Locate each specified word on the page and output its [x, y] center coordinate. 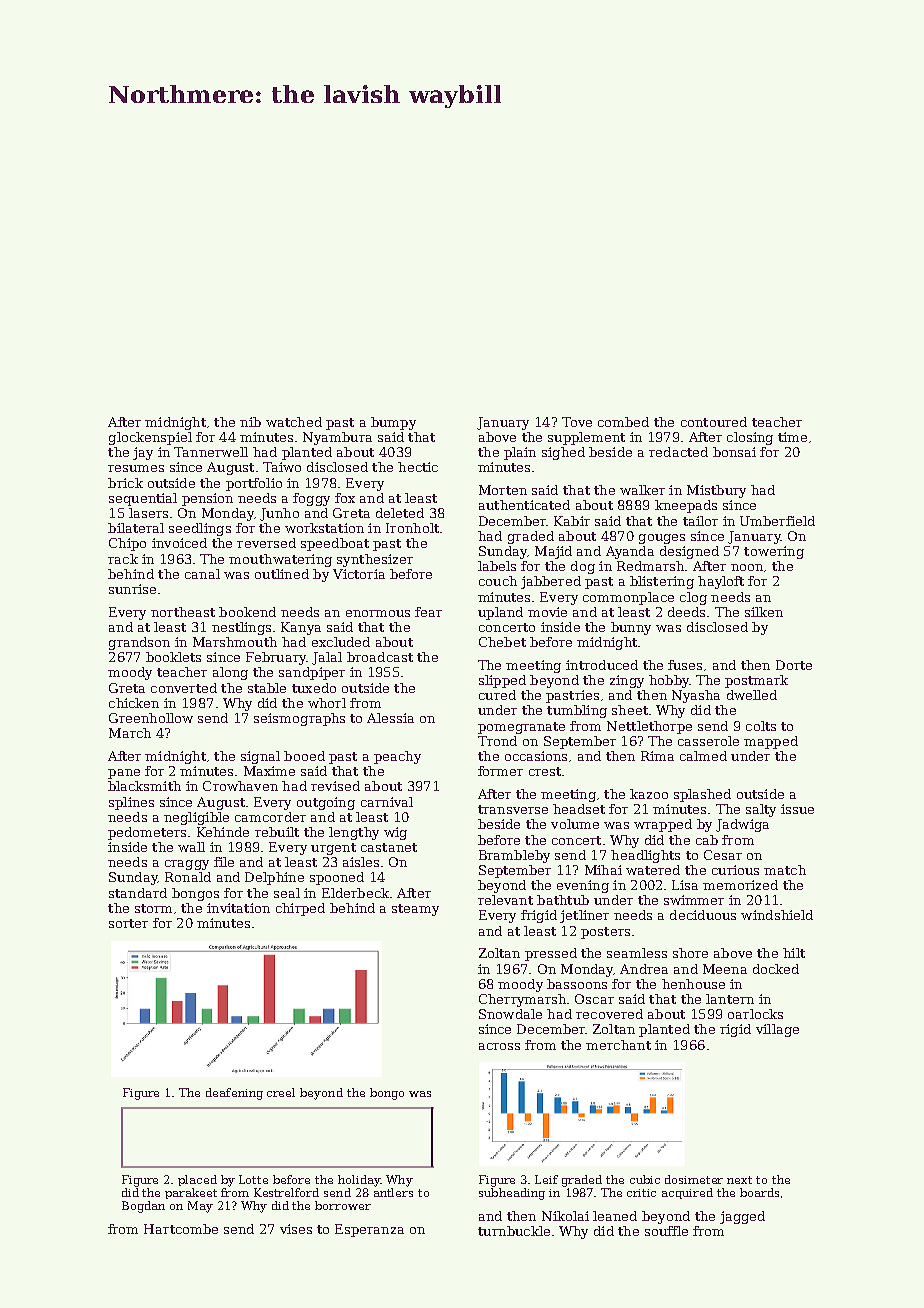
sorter [128, 923]
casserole [708, 741]
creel [281, 1092]
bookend [247, 612]
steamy [415, 910]
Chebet [502, 642]
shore [690, 953]
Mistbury [716, 491]
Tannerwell [211, 452]
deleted [400, 513]
